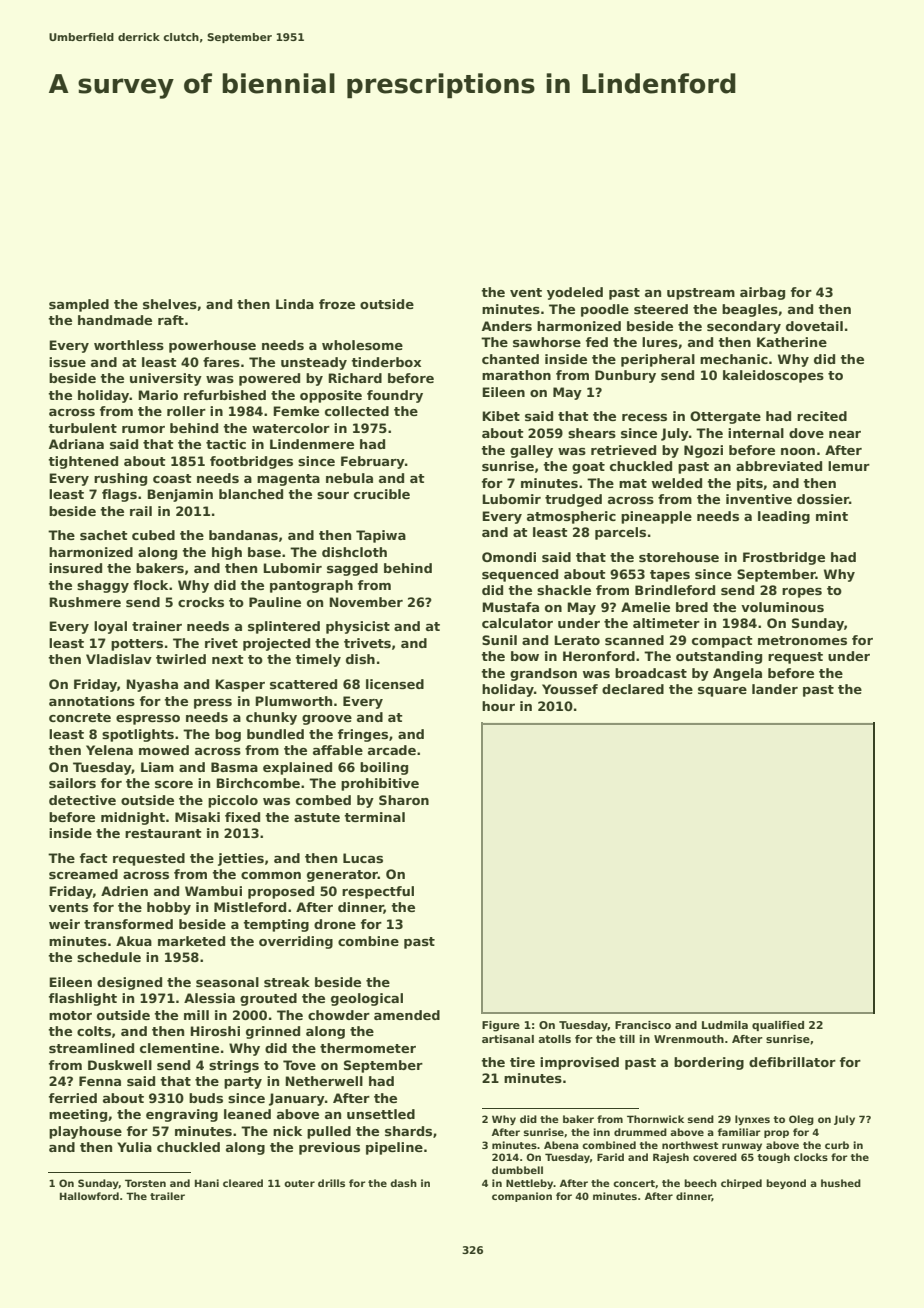  What do you see at coordinates (243, 1183) in the document?
I see `cleared` at bounding box center [243, 1183].
